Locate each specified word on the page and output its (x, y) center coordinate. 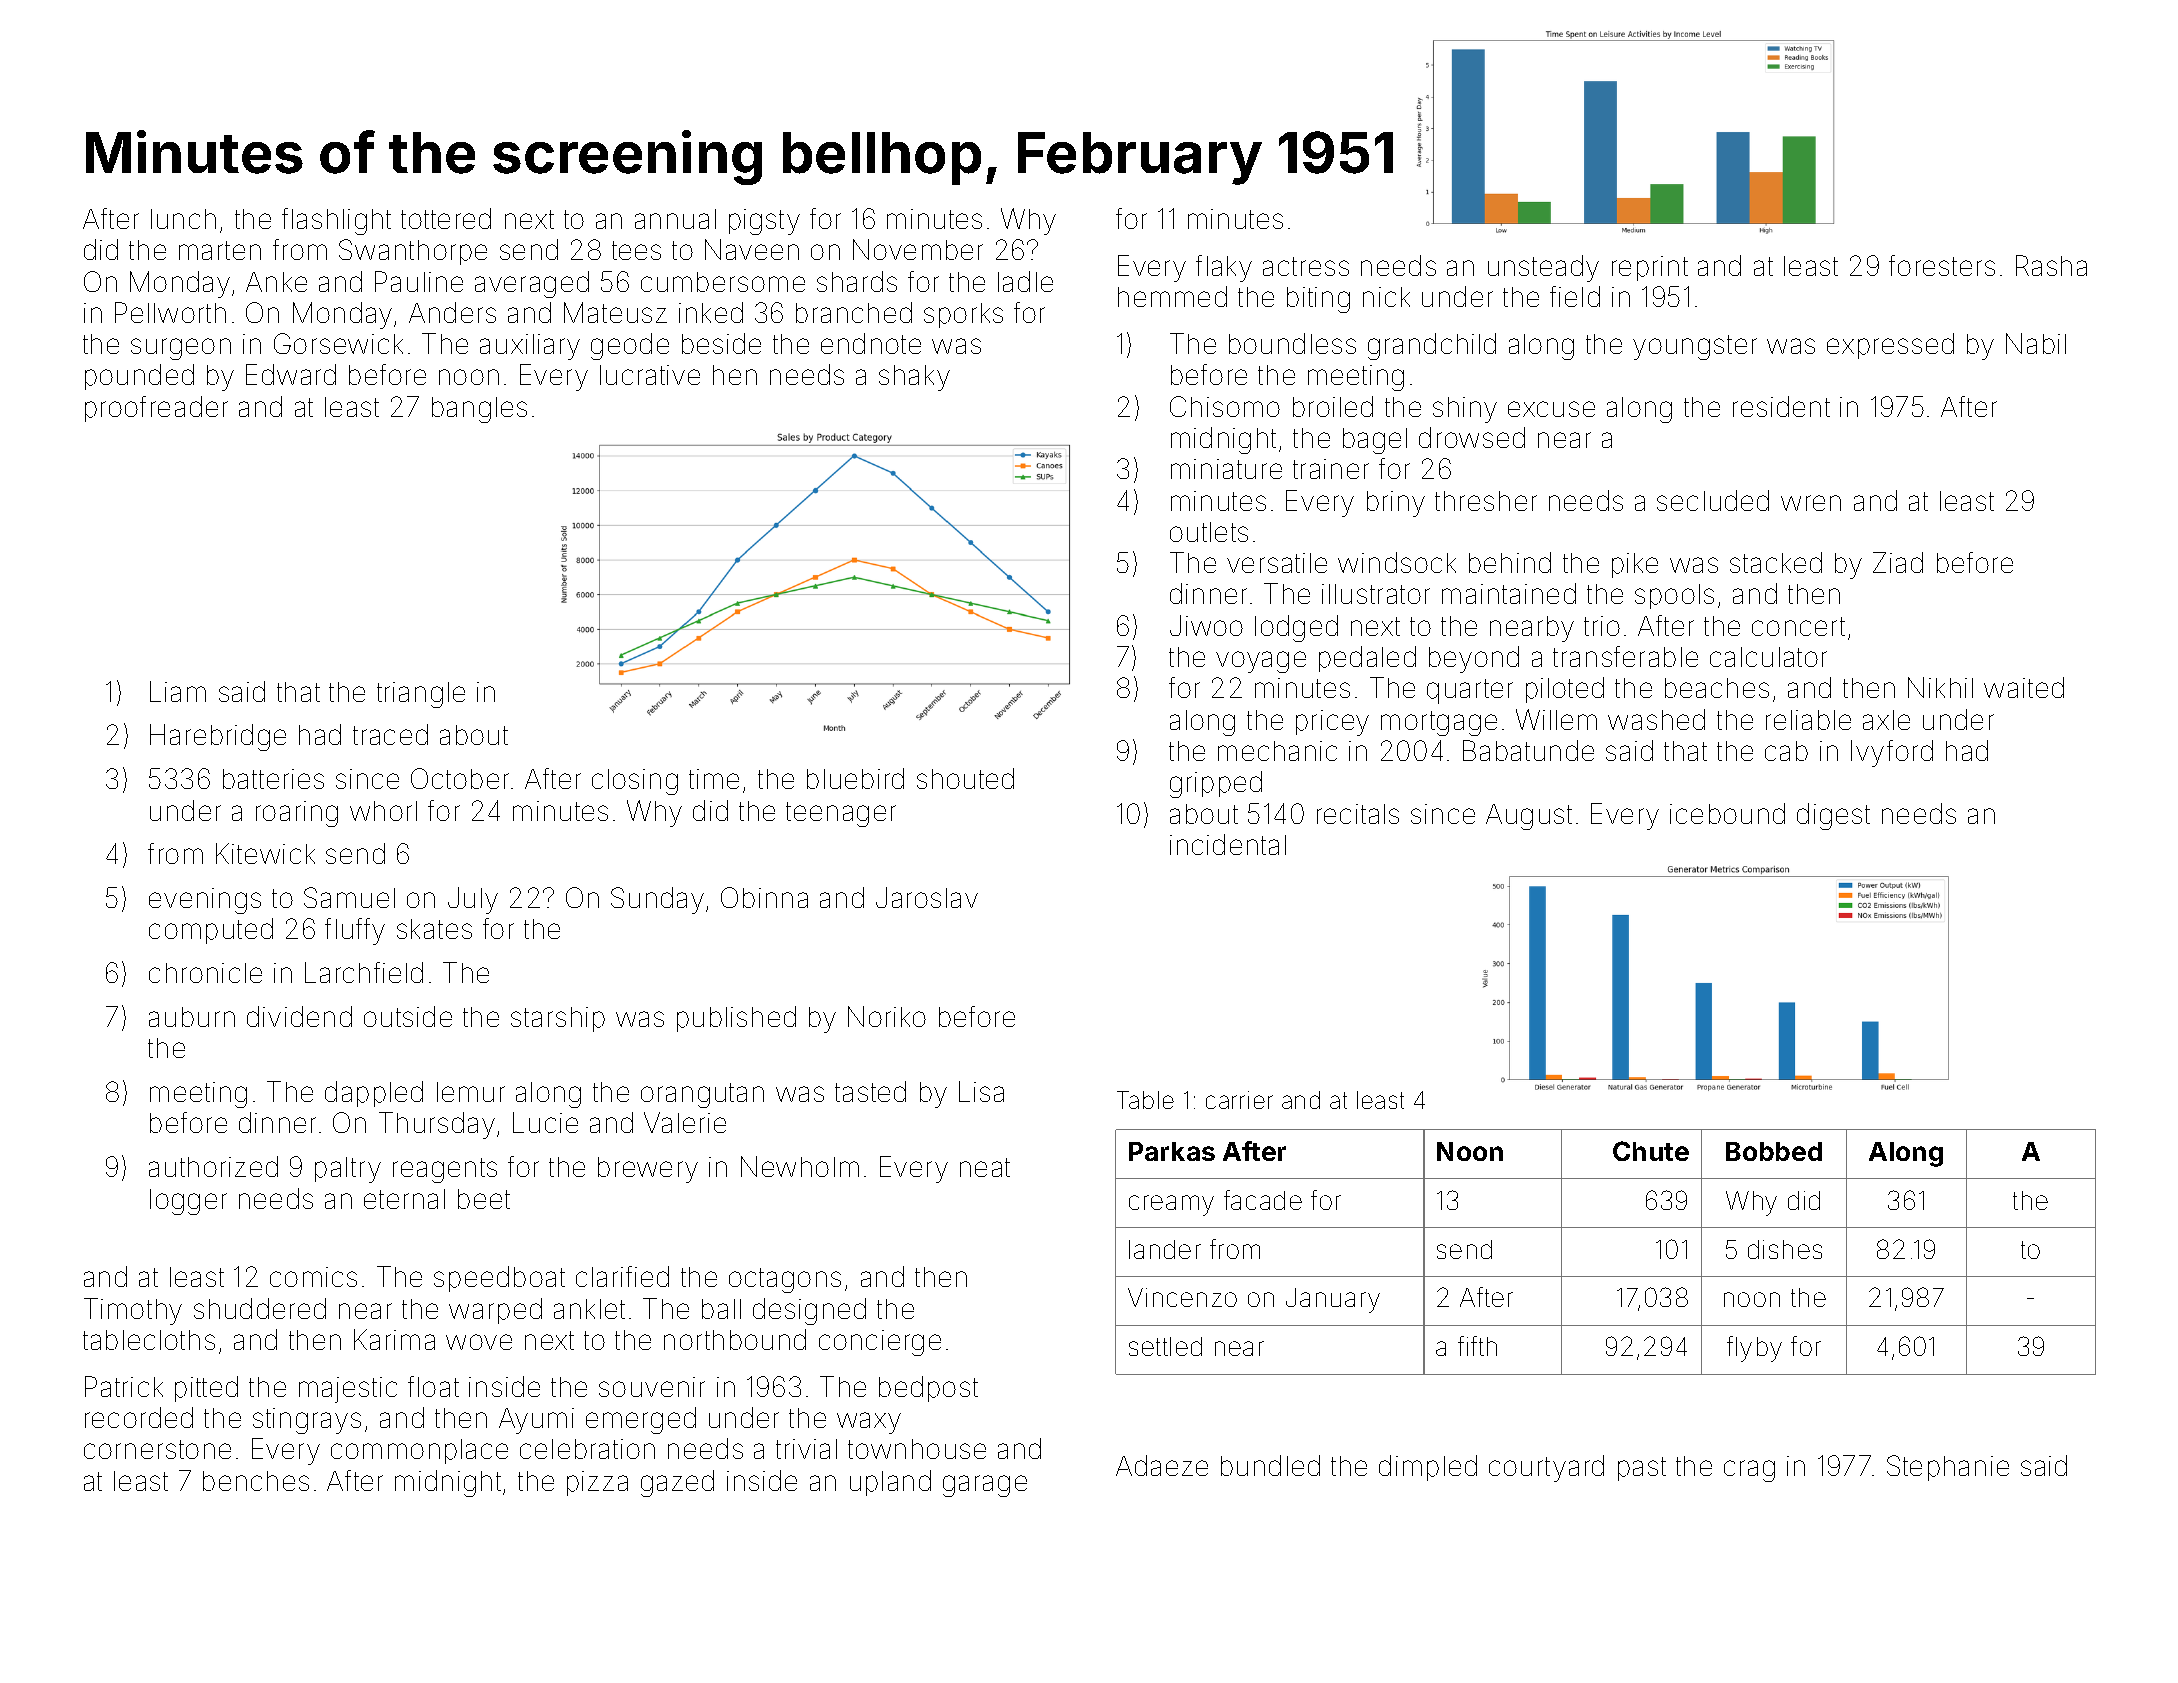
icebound (1727, 813)
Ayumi (536, 1421)
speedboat (499, 1279)
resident (1781, 406)
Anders (452, 312)
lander (1165, 1249)
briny (1396, 504)
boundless (1292, 343)
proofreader (156, 409)
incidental (1228, 844)
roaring (297, 814)
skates (434, 929)
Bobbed (1774, 1151)
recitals (1358, 814)
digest (1833, 816)
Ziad (1898, 562)
